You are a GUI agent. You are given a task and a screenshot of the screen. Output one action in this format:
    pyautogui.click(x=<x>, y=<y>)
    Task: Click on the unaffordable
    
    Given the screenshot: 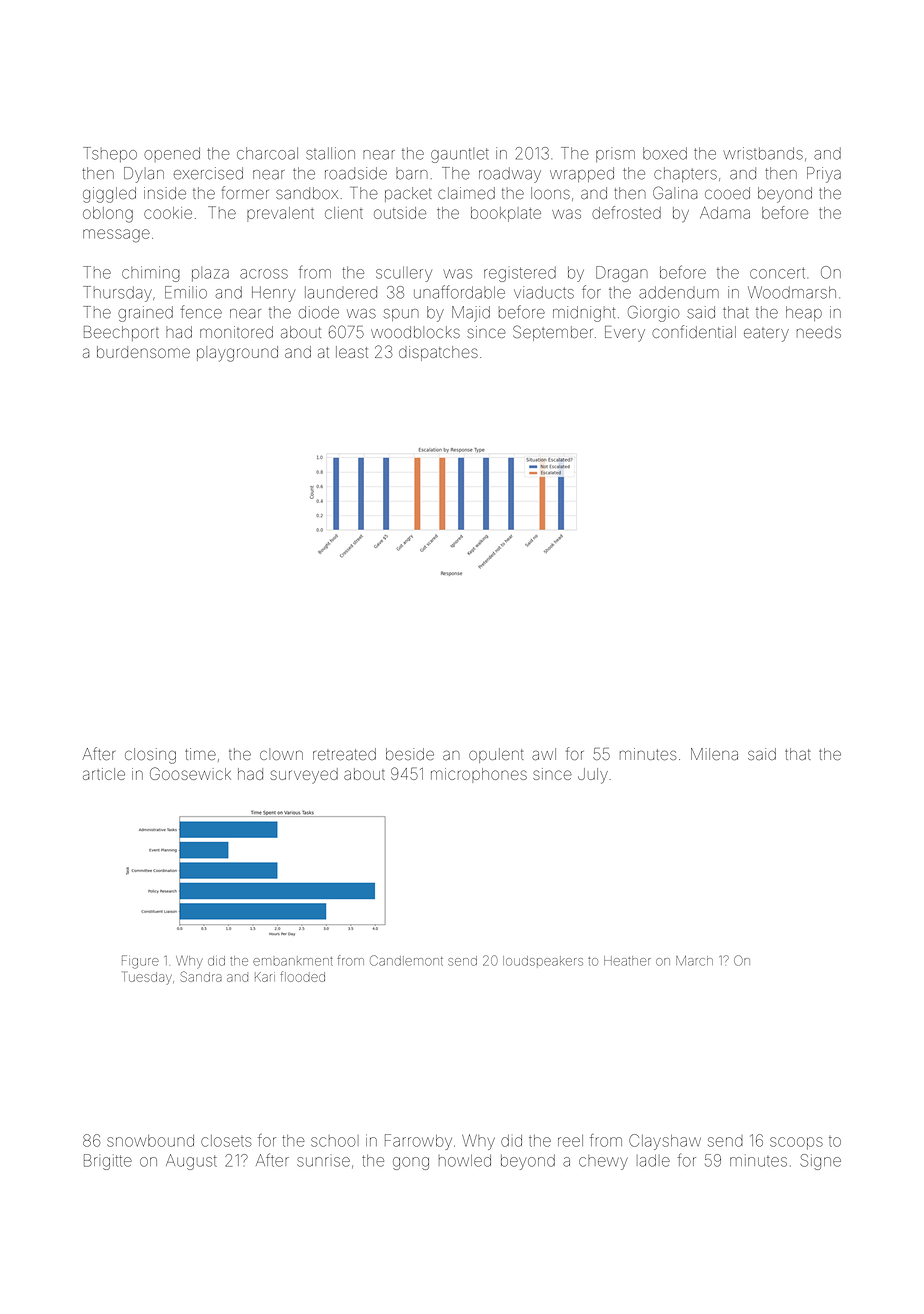 What is the action you would take?
    pyautogui.click(x=459, y=292)
